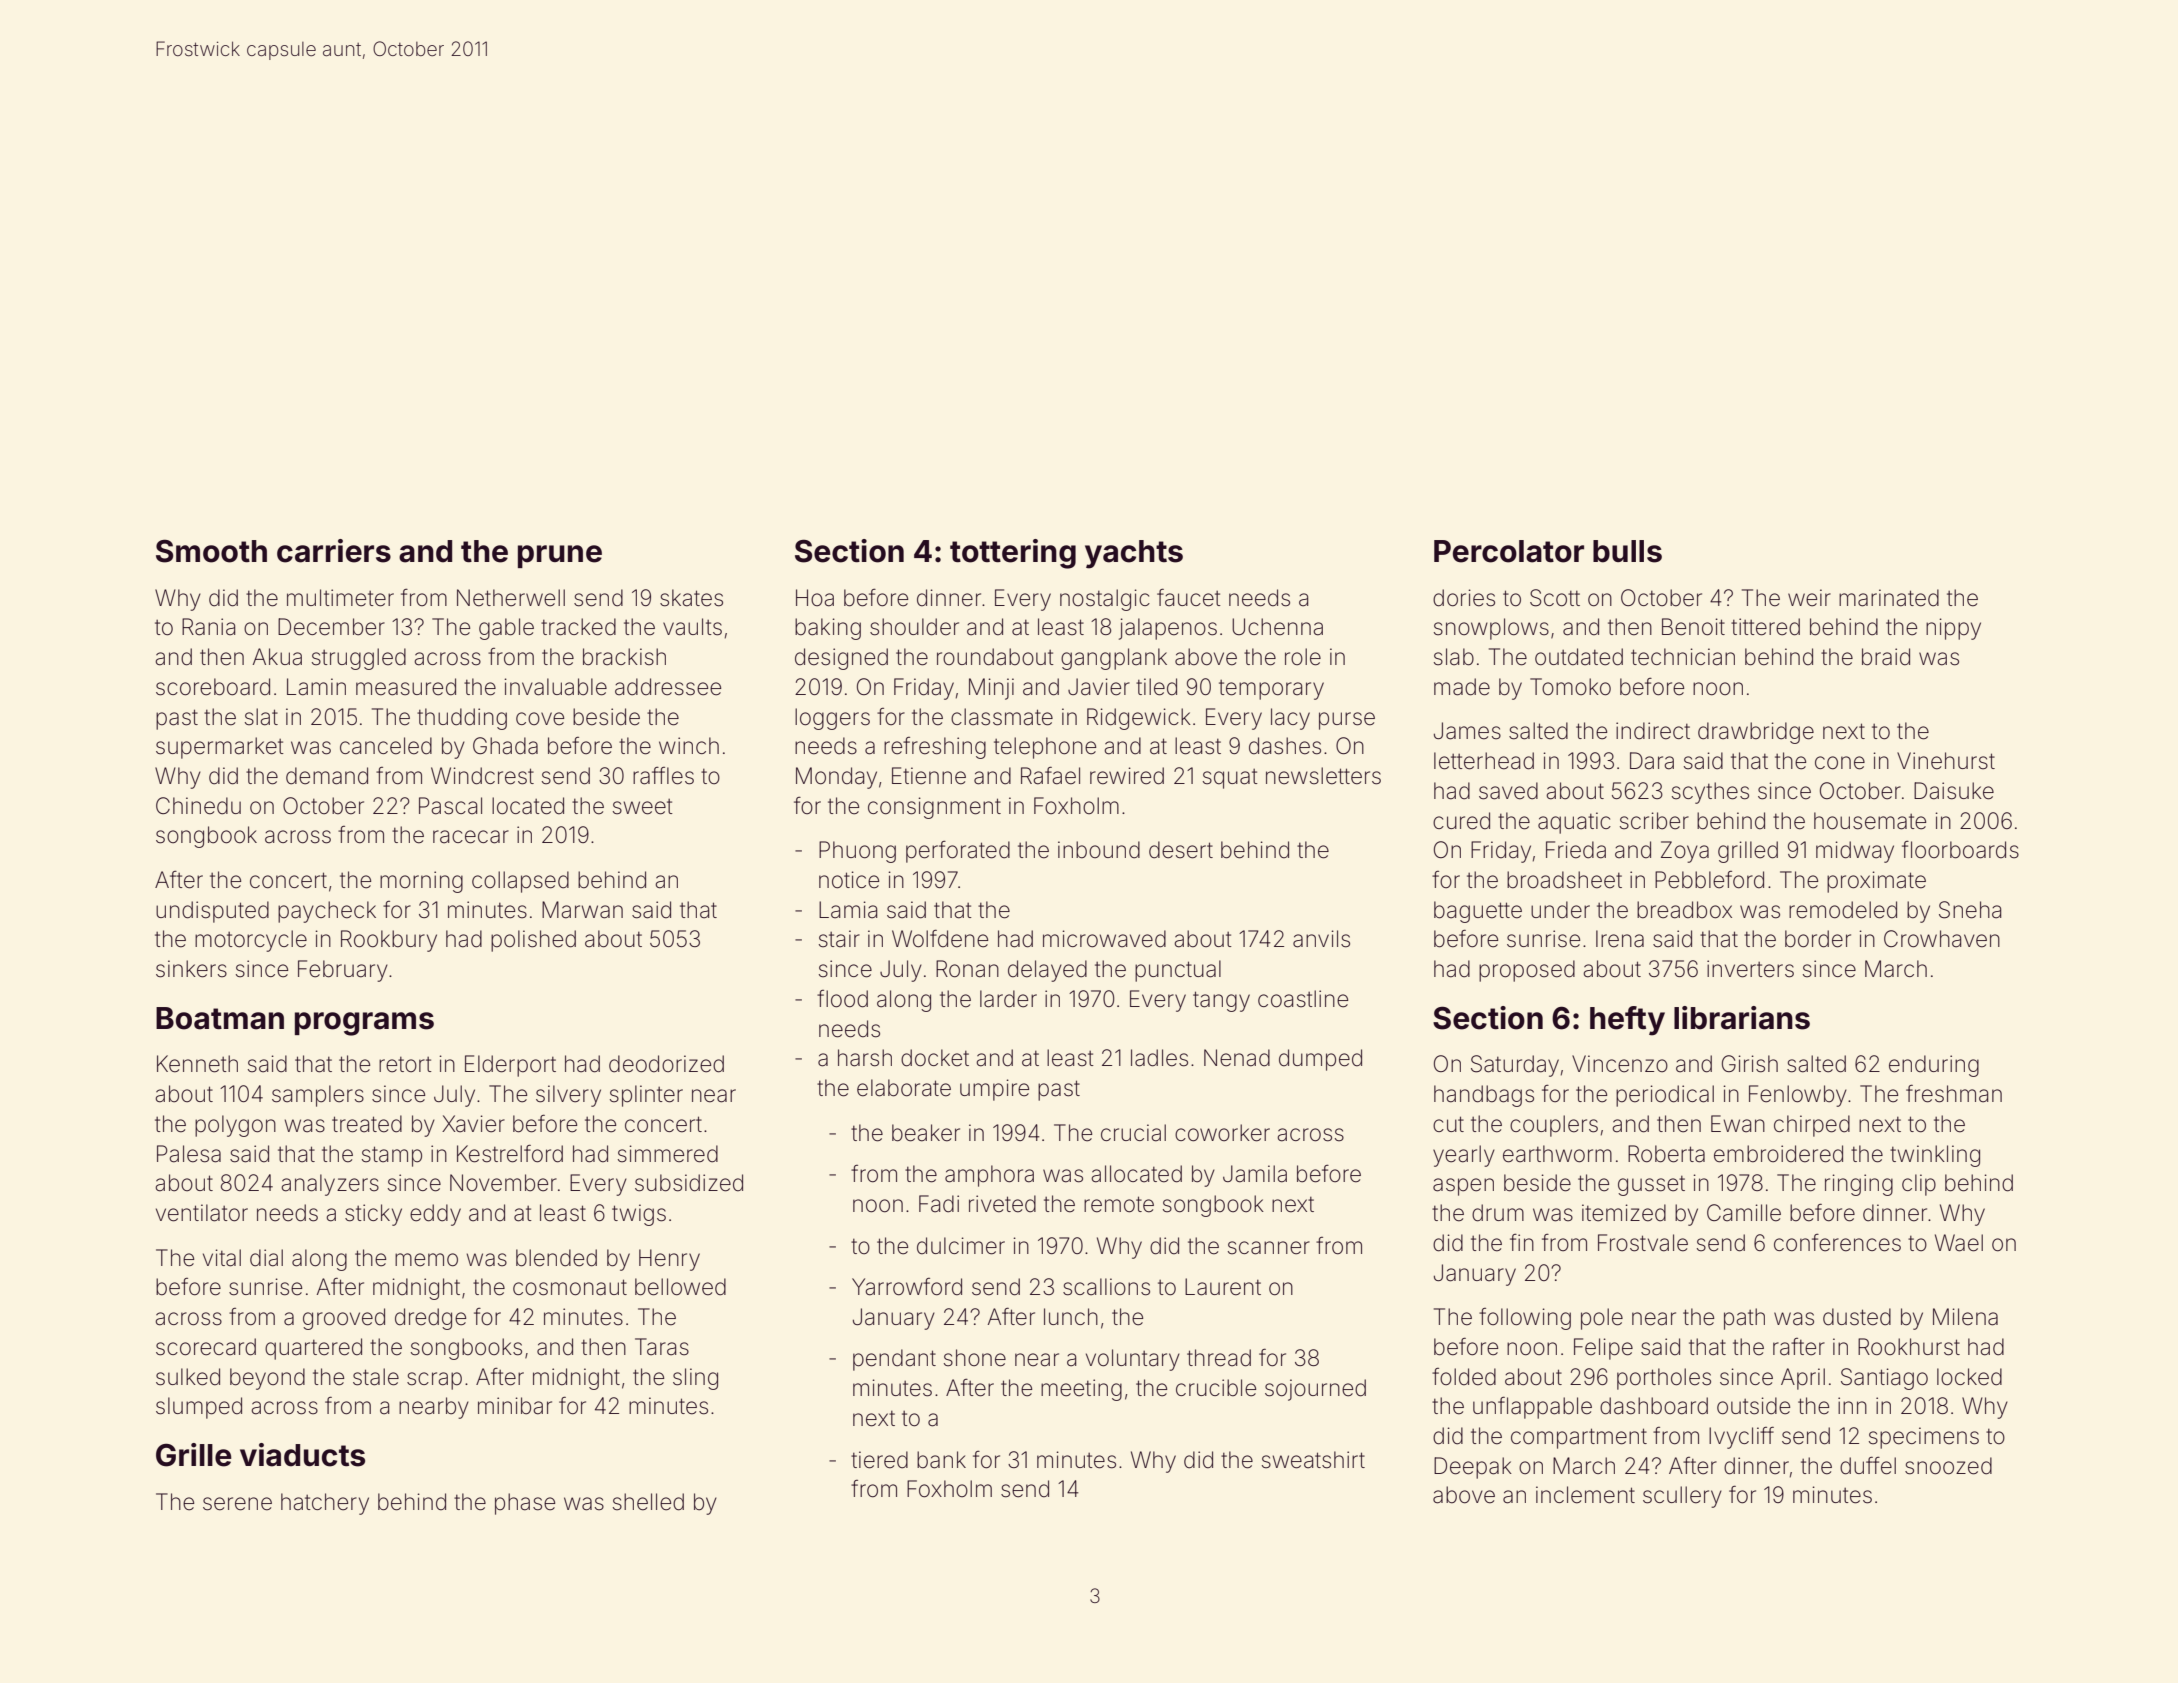 The height and width of the screenshot is (1683, 2178). I want to click on shelled, so click(648, 1502).
